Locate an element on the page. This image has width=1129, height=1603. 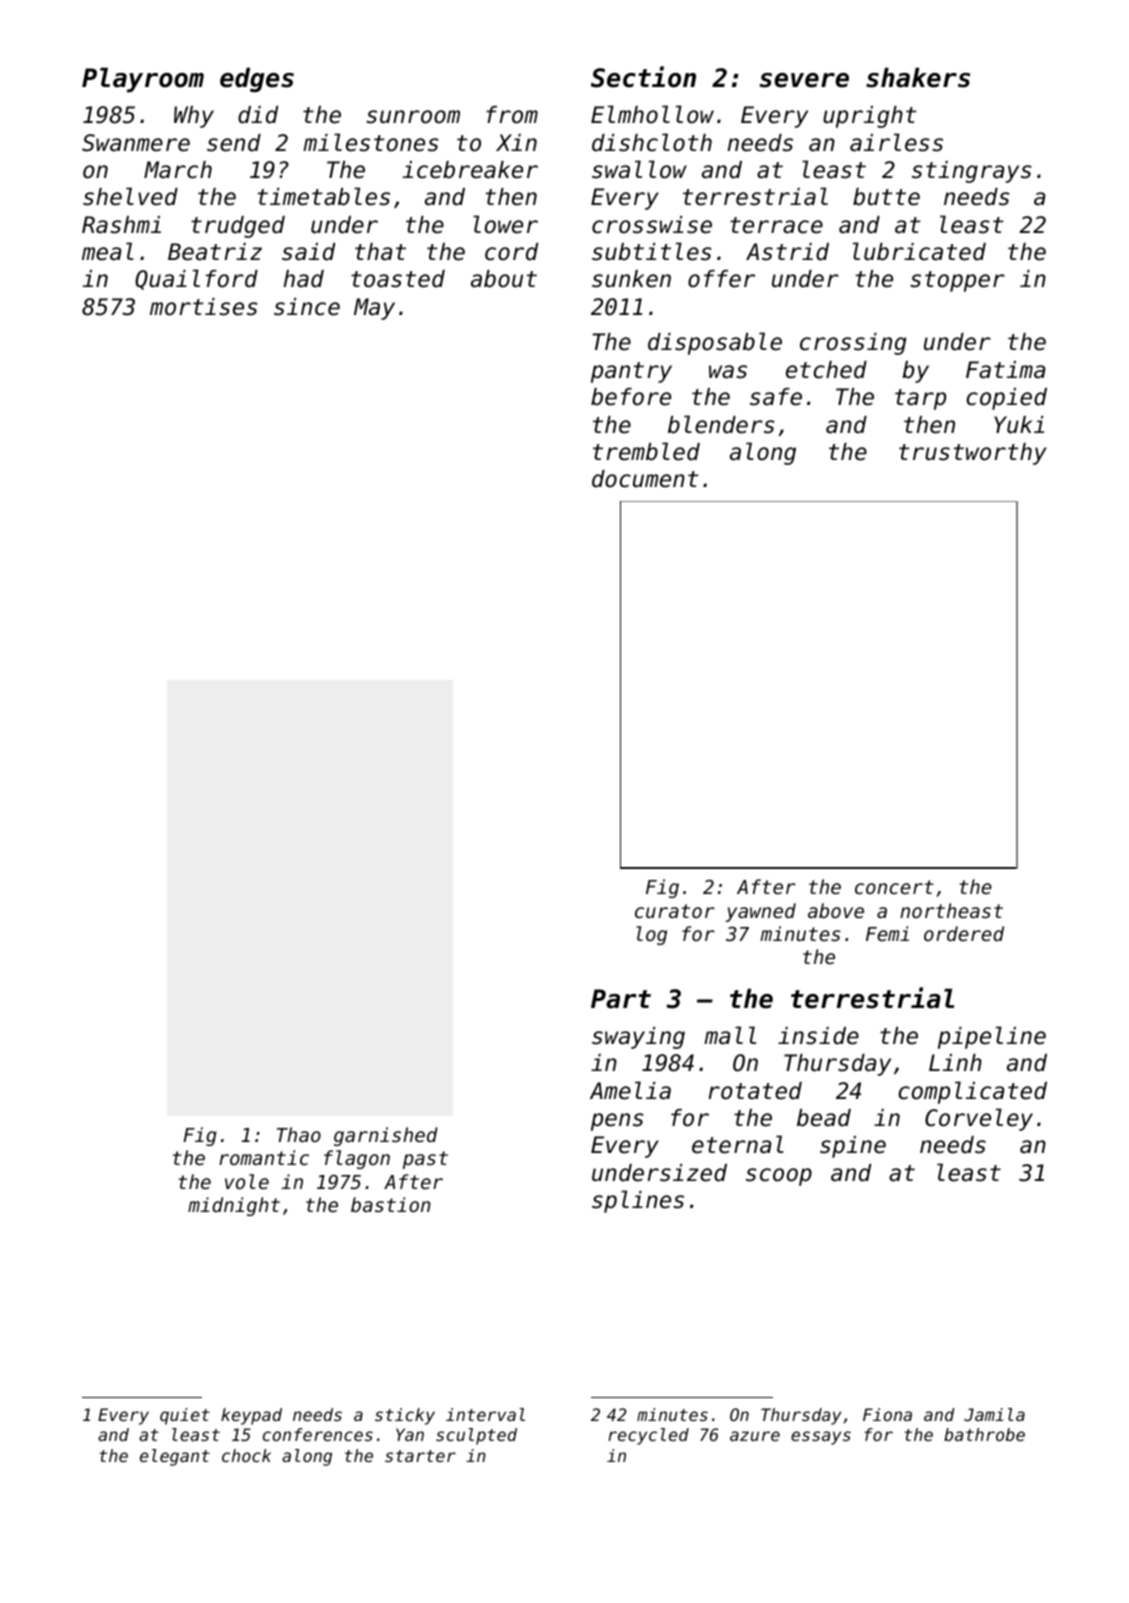
keypad is located at coordinates (251, 1416).
